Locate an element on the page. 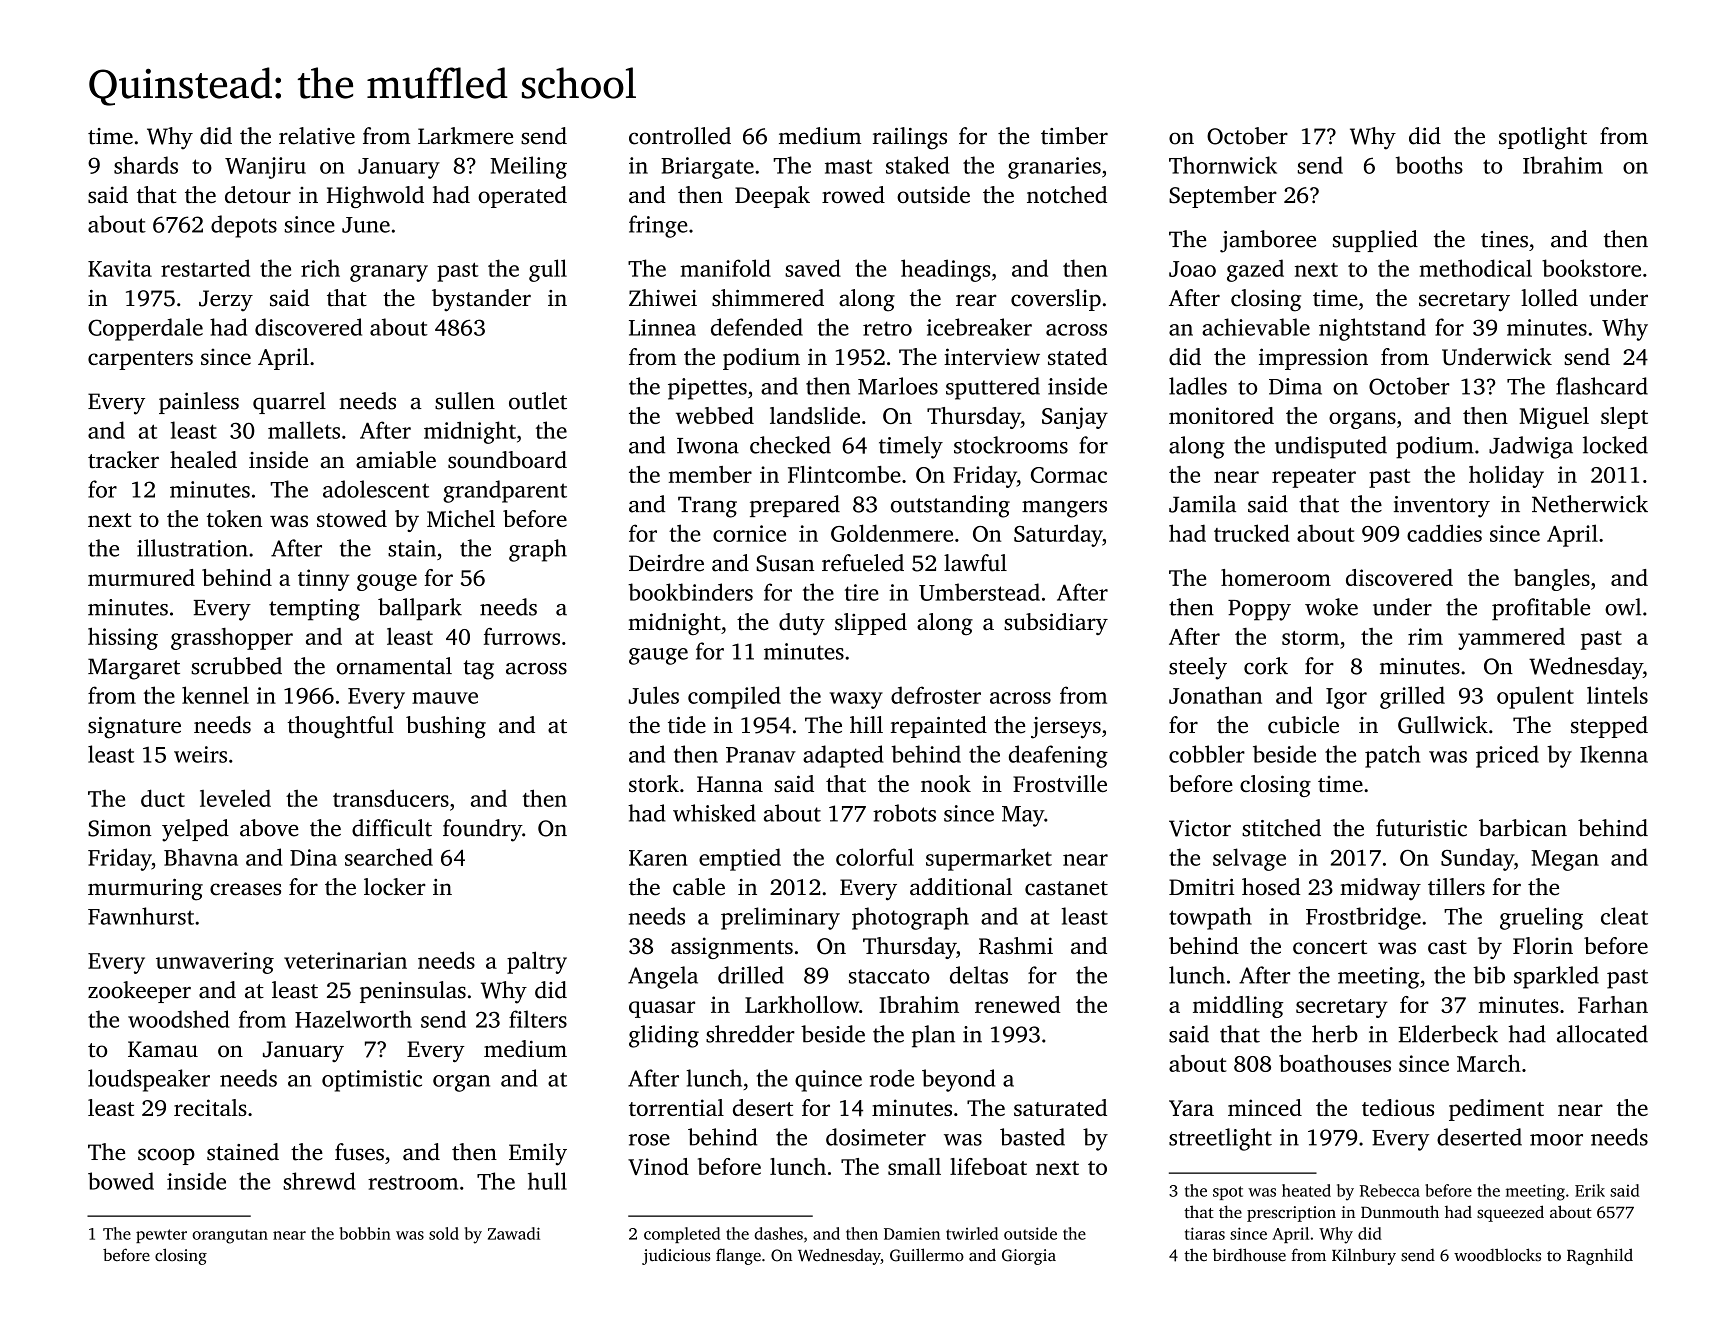  restroom is located at coordinates (413, 1183).
